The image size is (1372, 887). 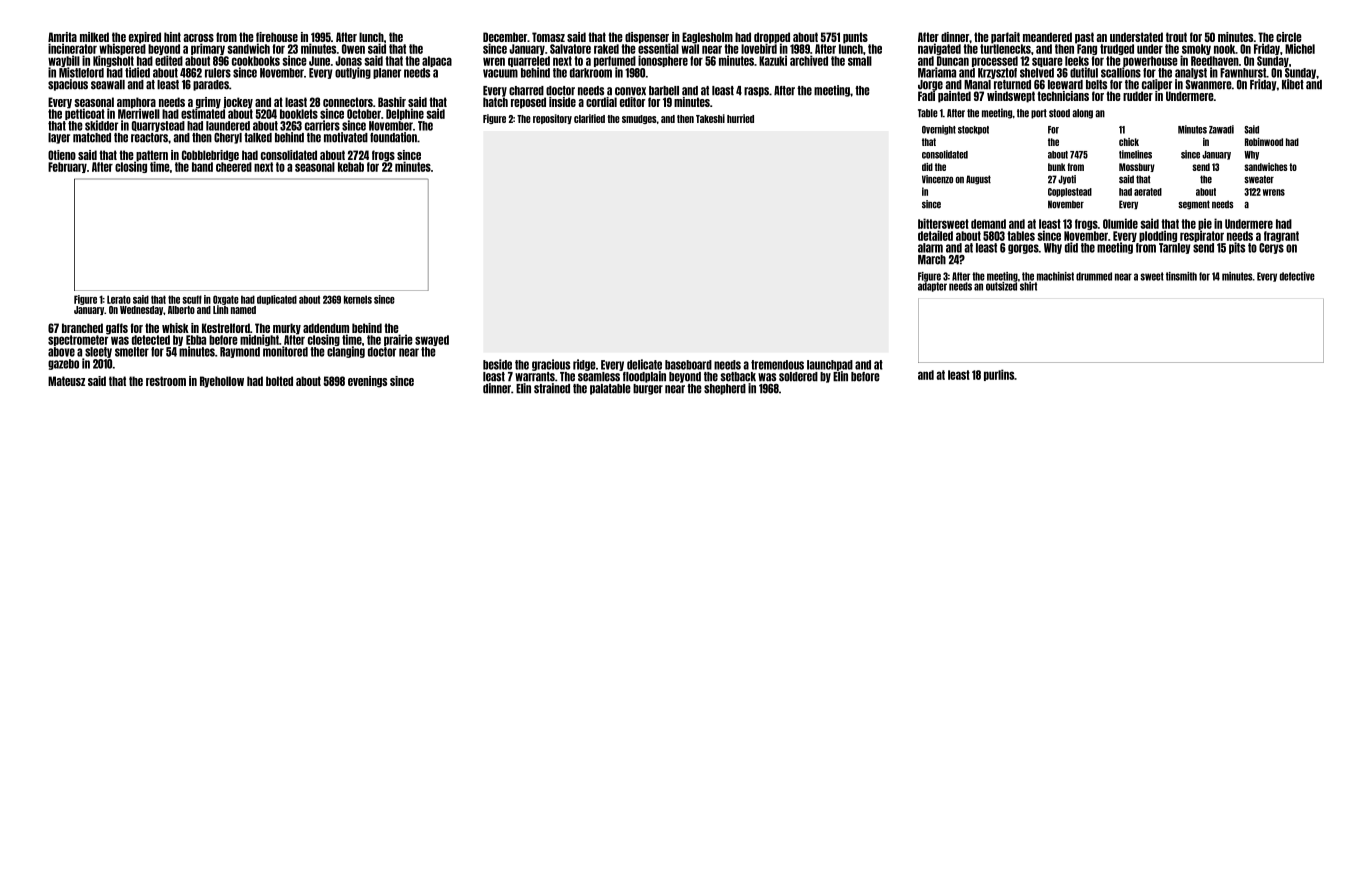 What do you see at coordinates (1297, 276) in the document?
I see `defective` at bounding box center [1297, 276].
